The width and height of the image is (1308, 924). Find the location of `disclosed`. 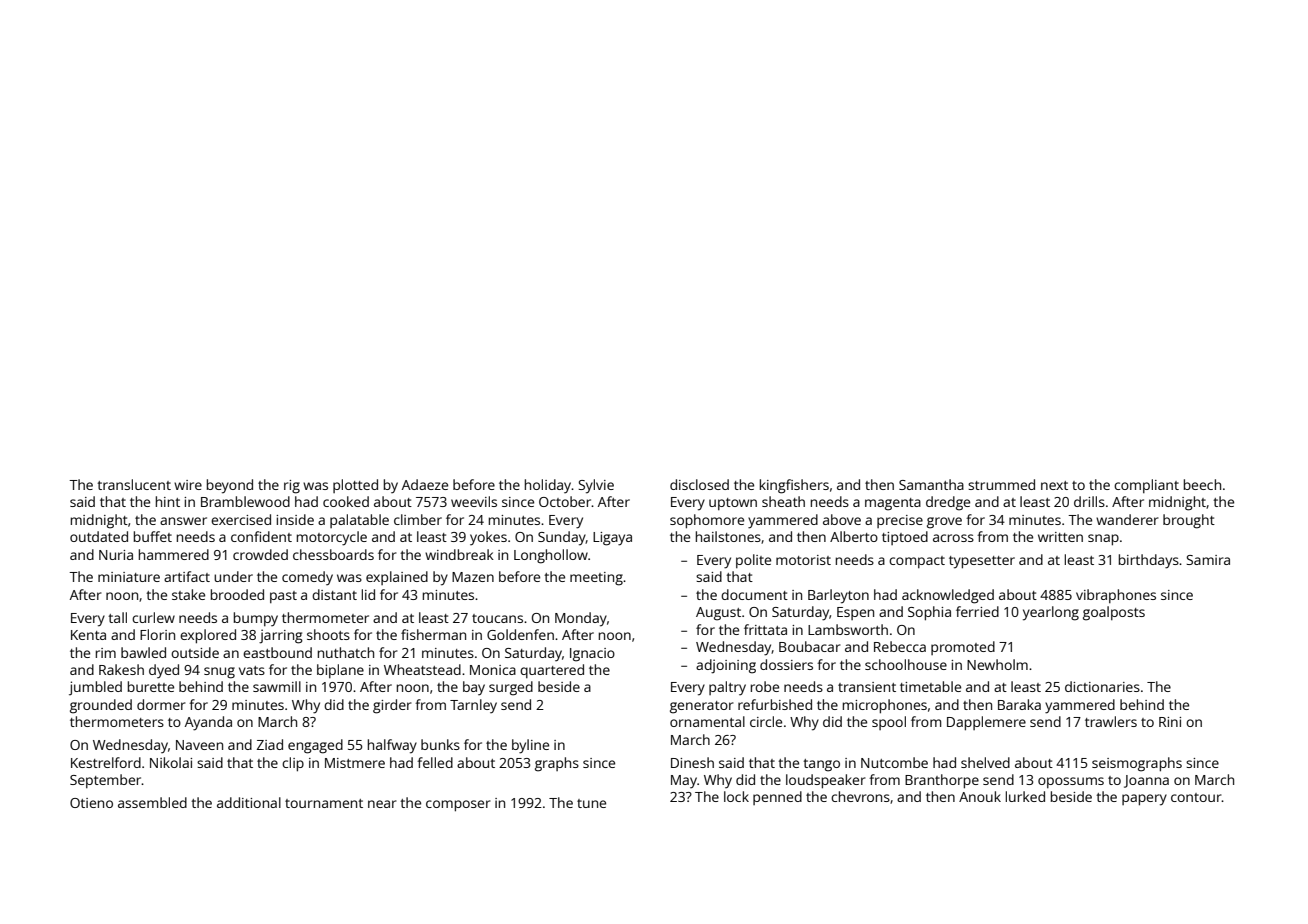

disclosed is located at coordinates (699, 484).
